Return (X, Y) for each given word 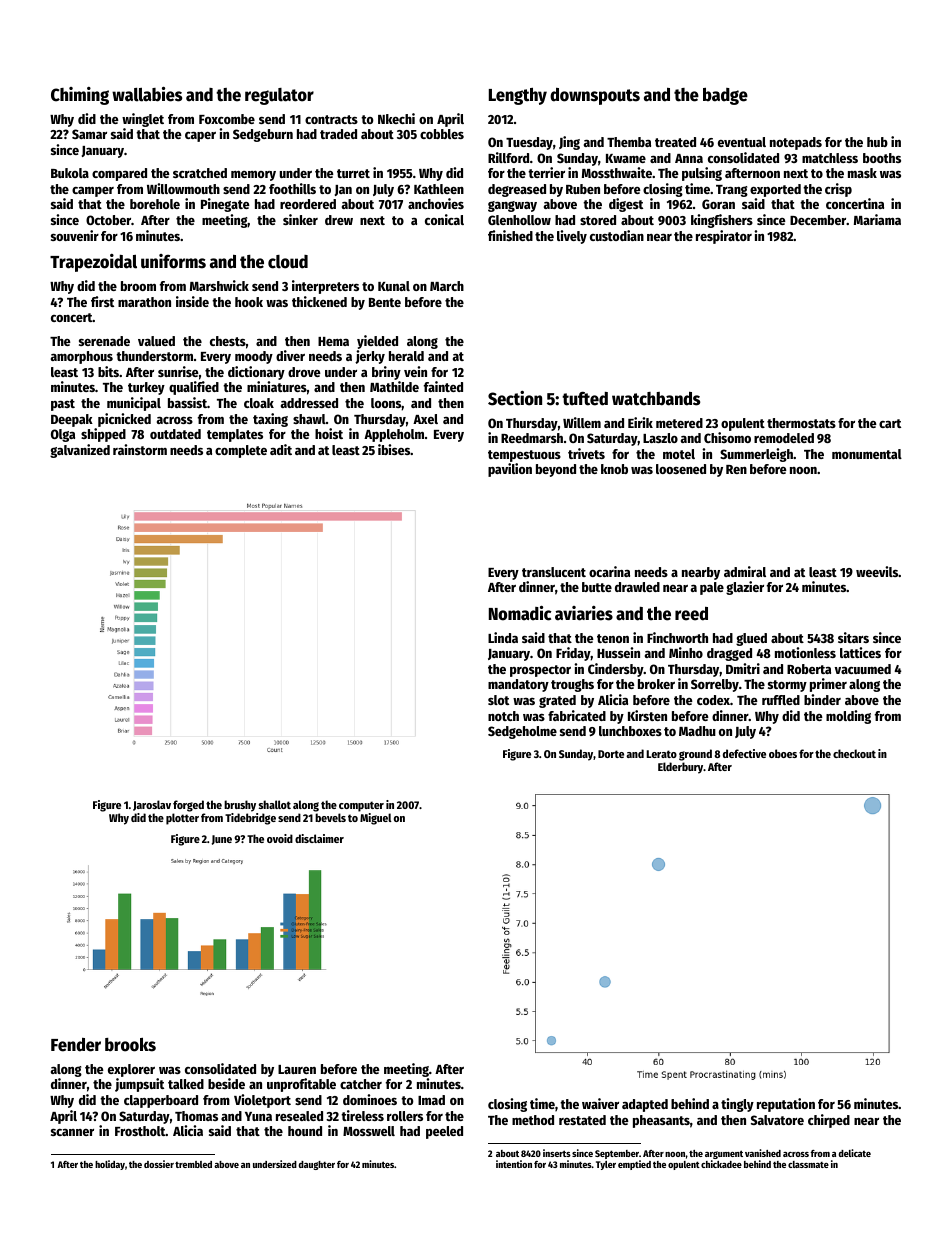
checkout (854, 753)
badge (725, 96)
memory (253, 176)
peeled (444, 1132)
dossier (159, 1164)
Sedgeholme (522, 732)
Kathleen (439, 189)
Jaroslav (152, 805)
